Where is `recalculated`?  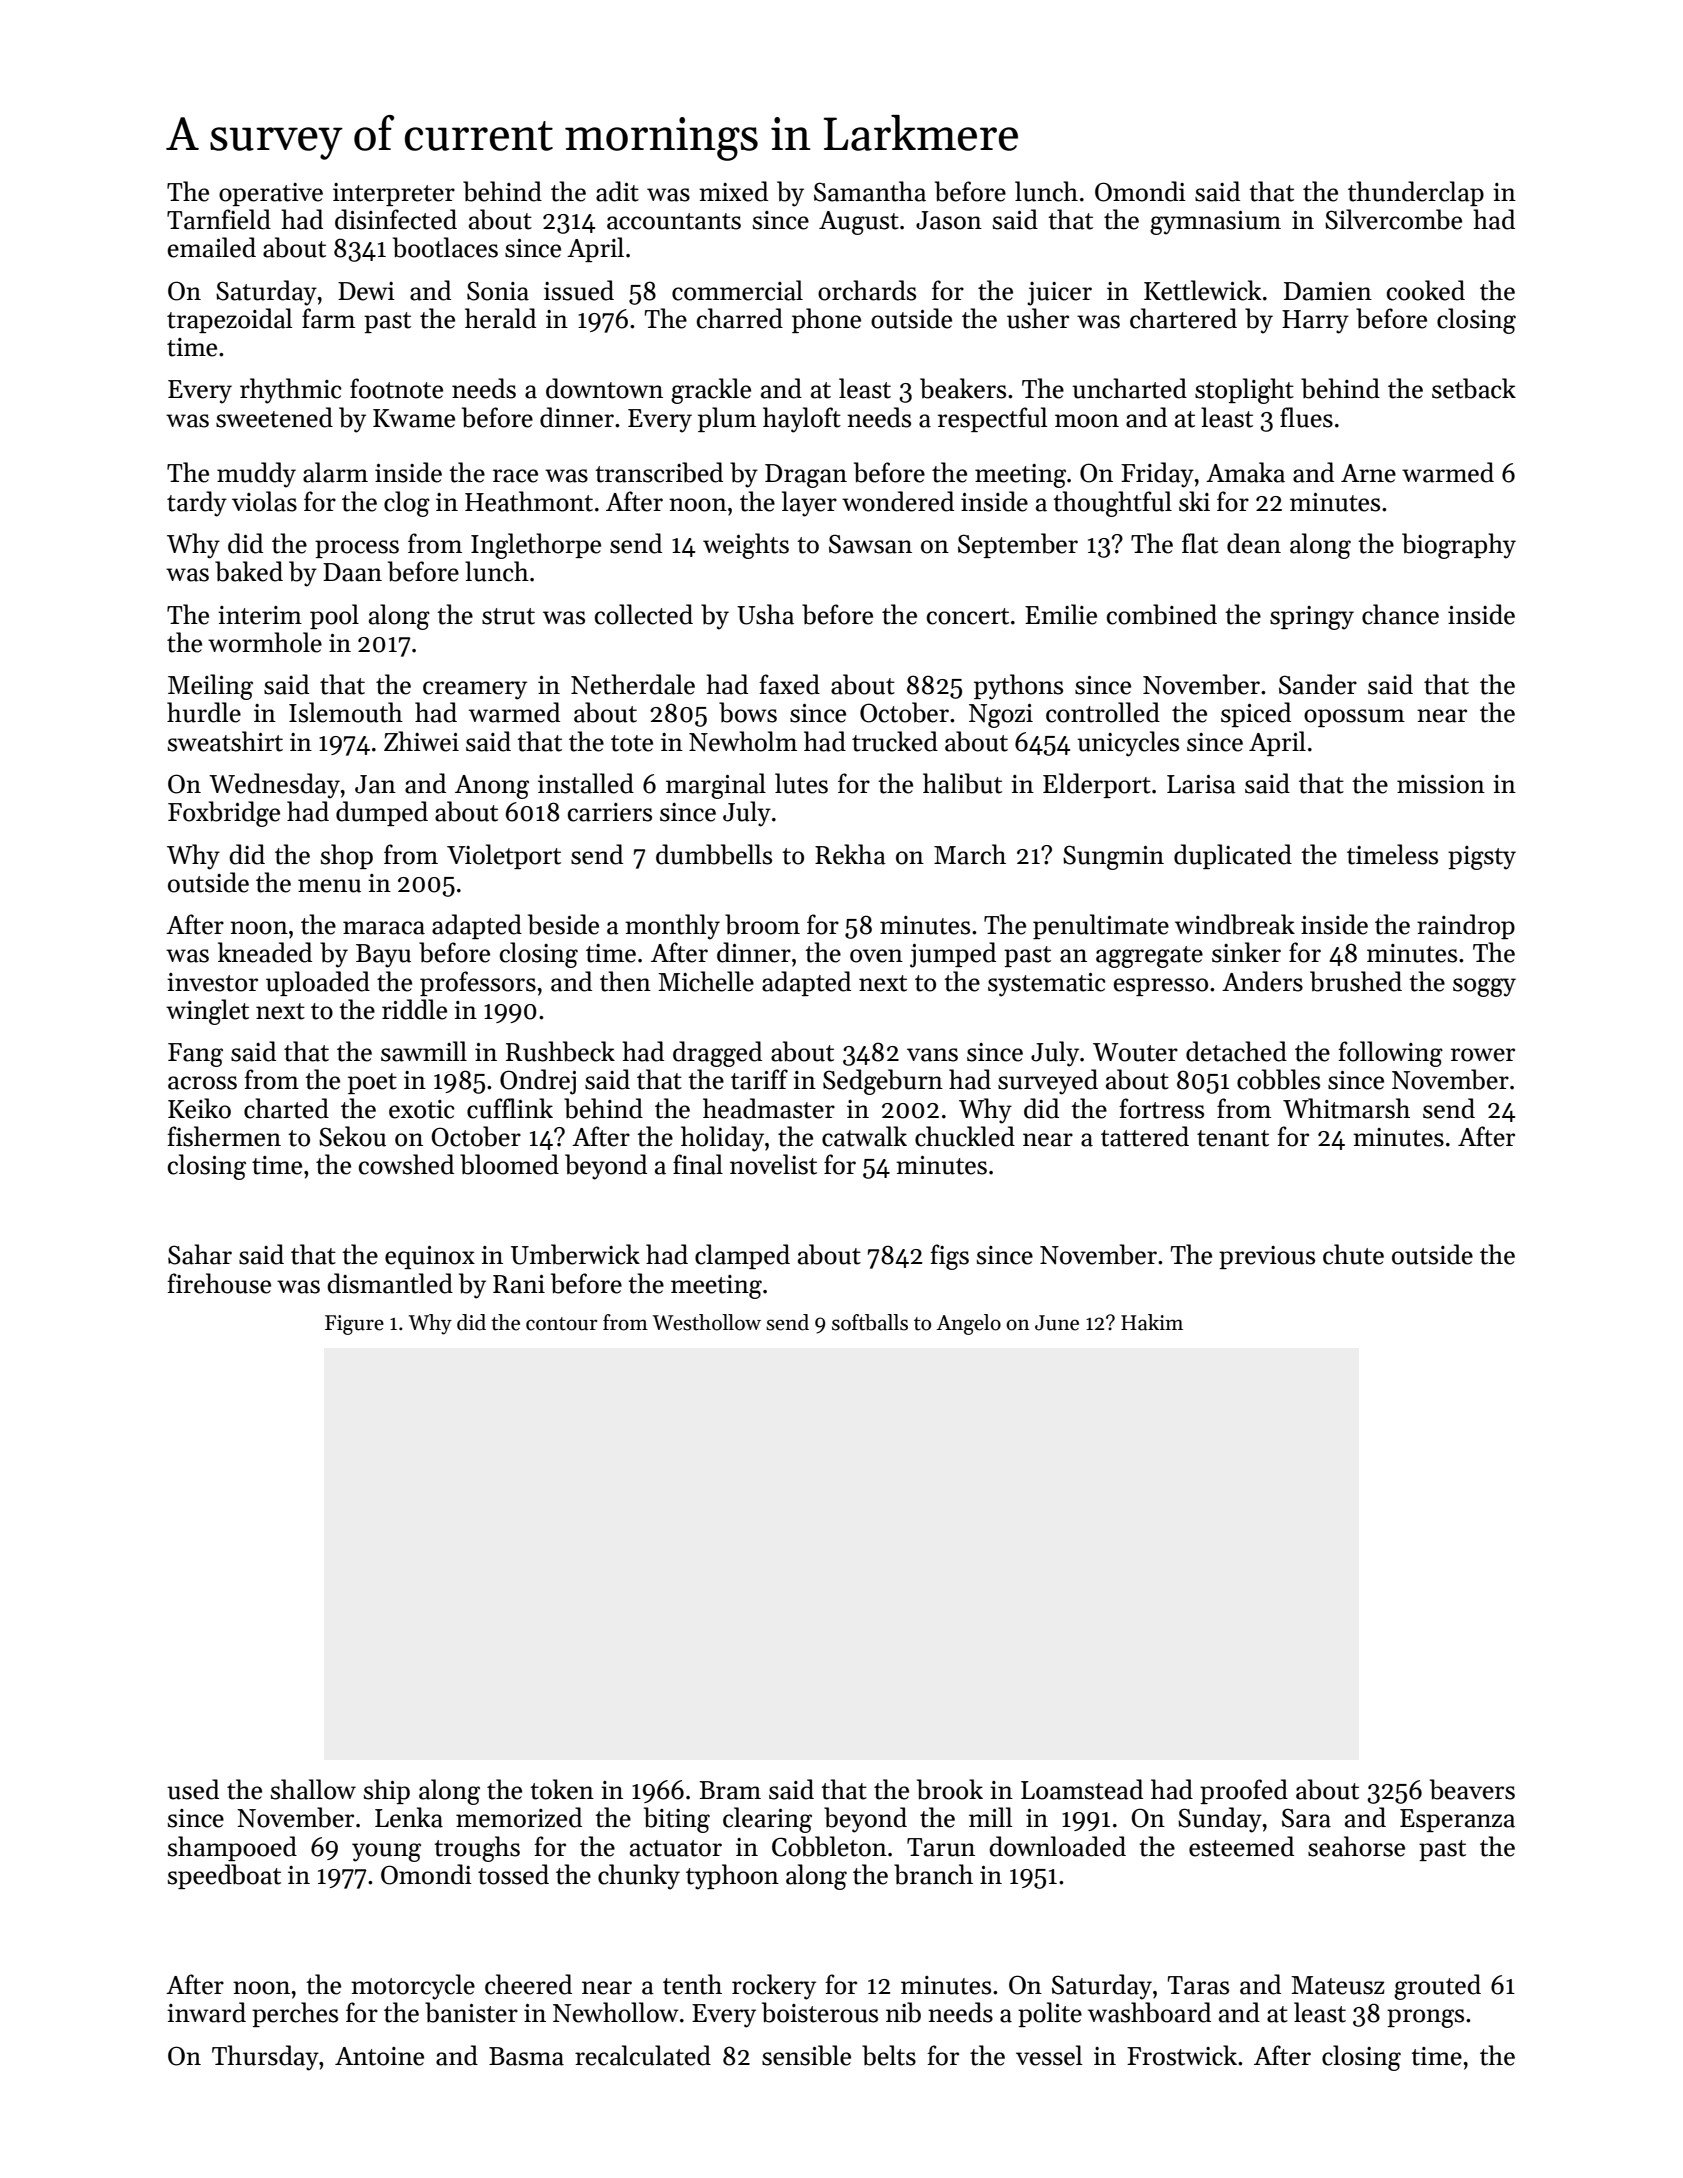
recalculated is located at coordinates (643, 2055).
